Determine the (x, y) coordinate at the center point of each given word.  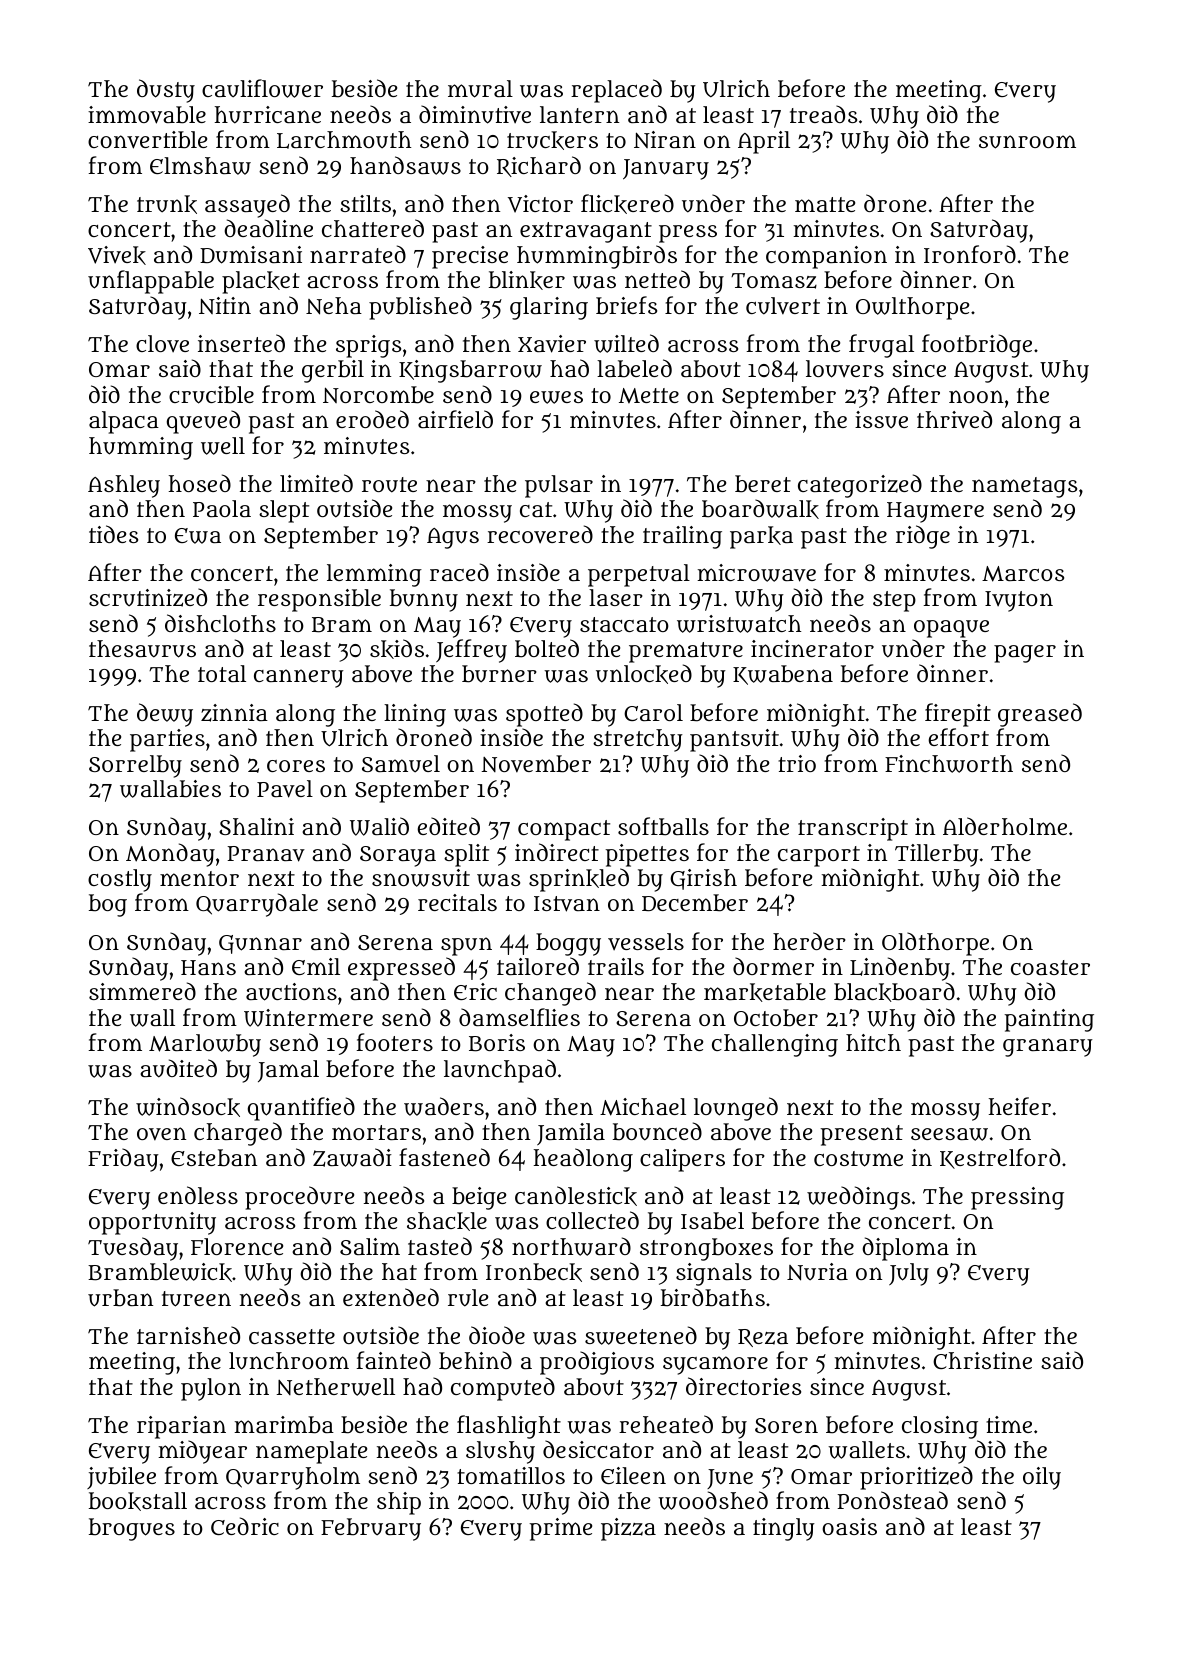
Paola (222, 508)
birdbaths (713, 1297)
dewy (165, 715)
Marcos (1023, 574)
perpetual (639, 575)
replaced (616, 91)
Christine (982, 1360)
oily (1042, 1478)
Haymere (935, 512)
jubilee (121, 1478)
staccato (624, 624)
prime (560, 1529)
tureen (196, 1299)
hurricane (268, 115)
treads (823, 114)
